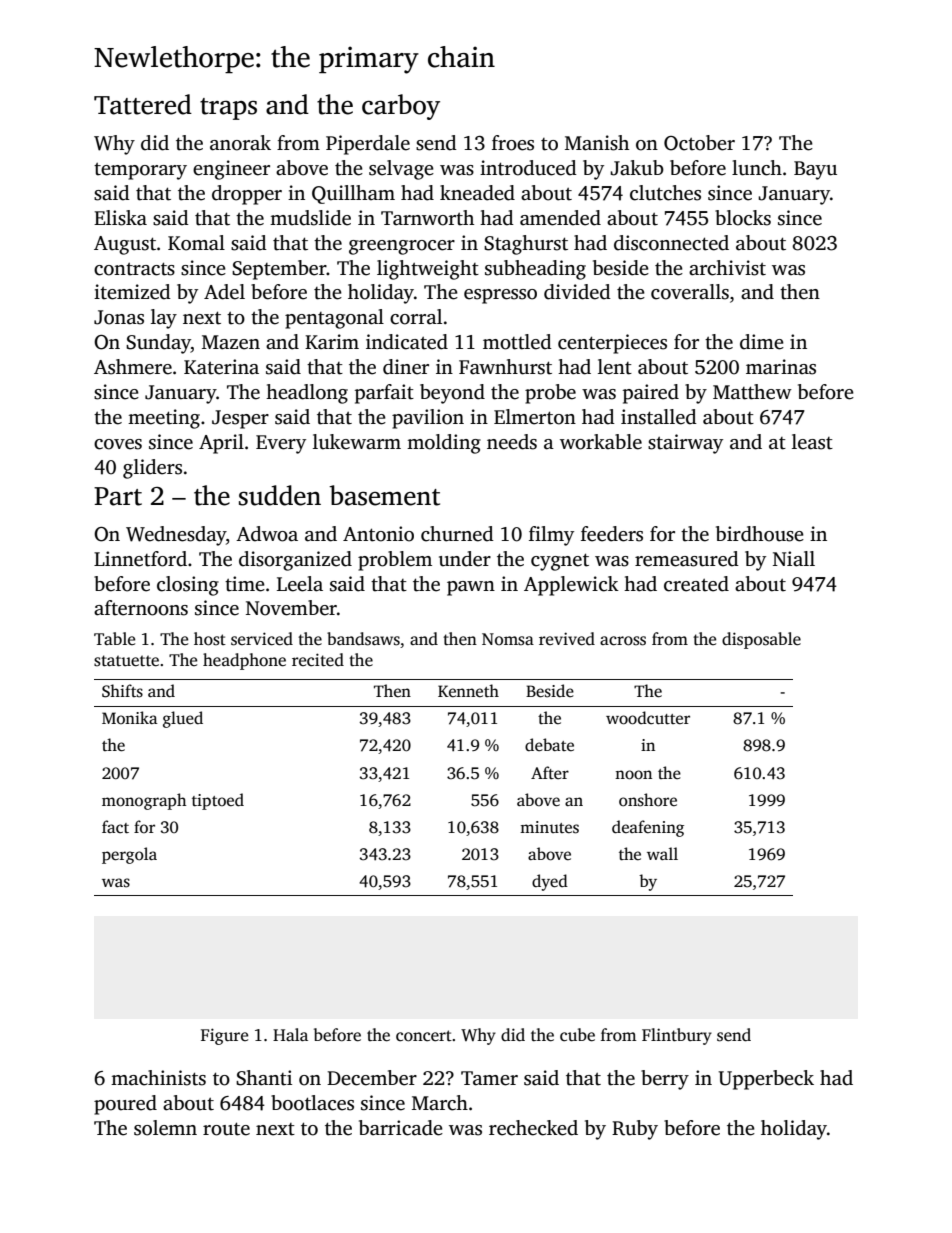 The width and height of the page is (952, 1233). I want to click on Figure, so click(224, 1036).
